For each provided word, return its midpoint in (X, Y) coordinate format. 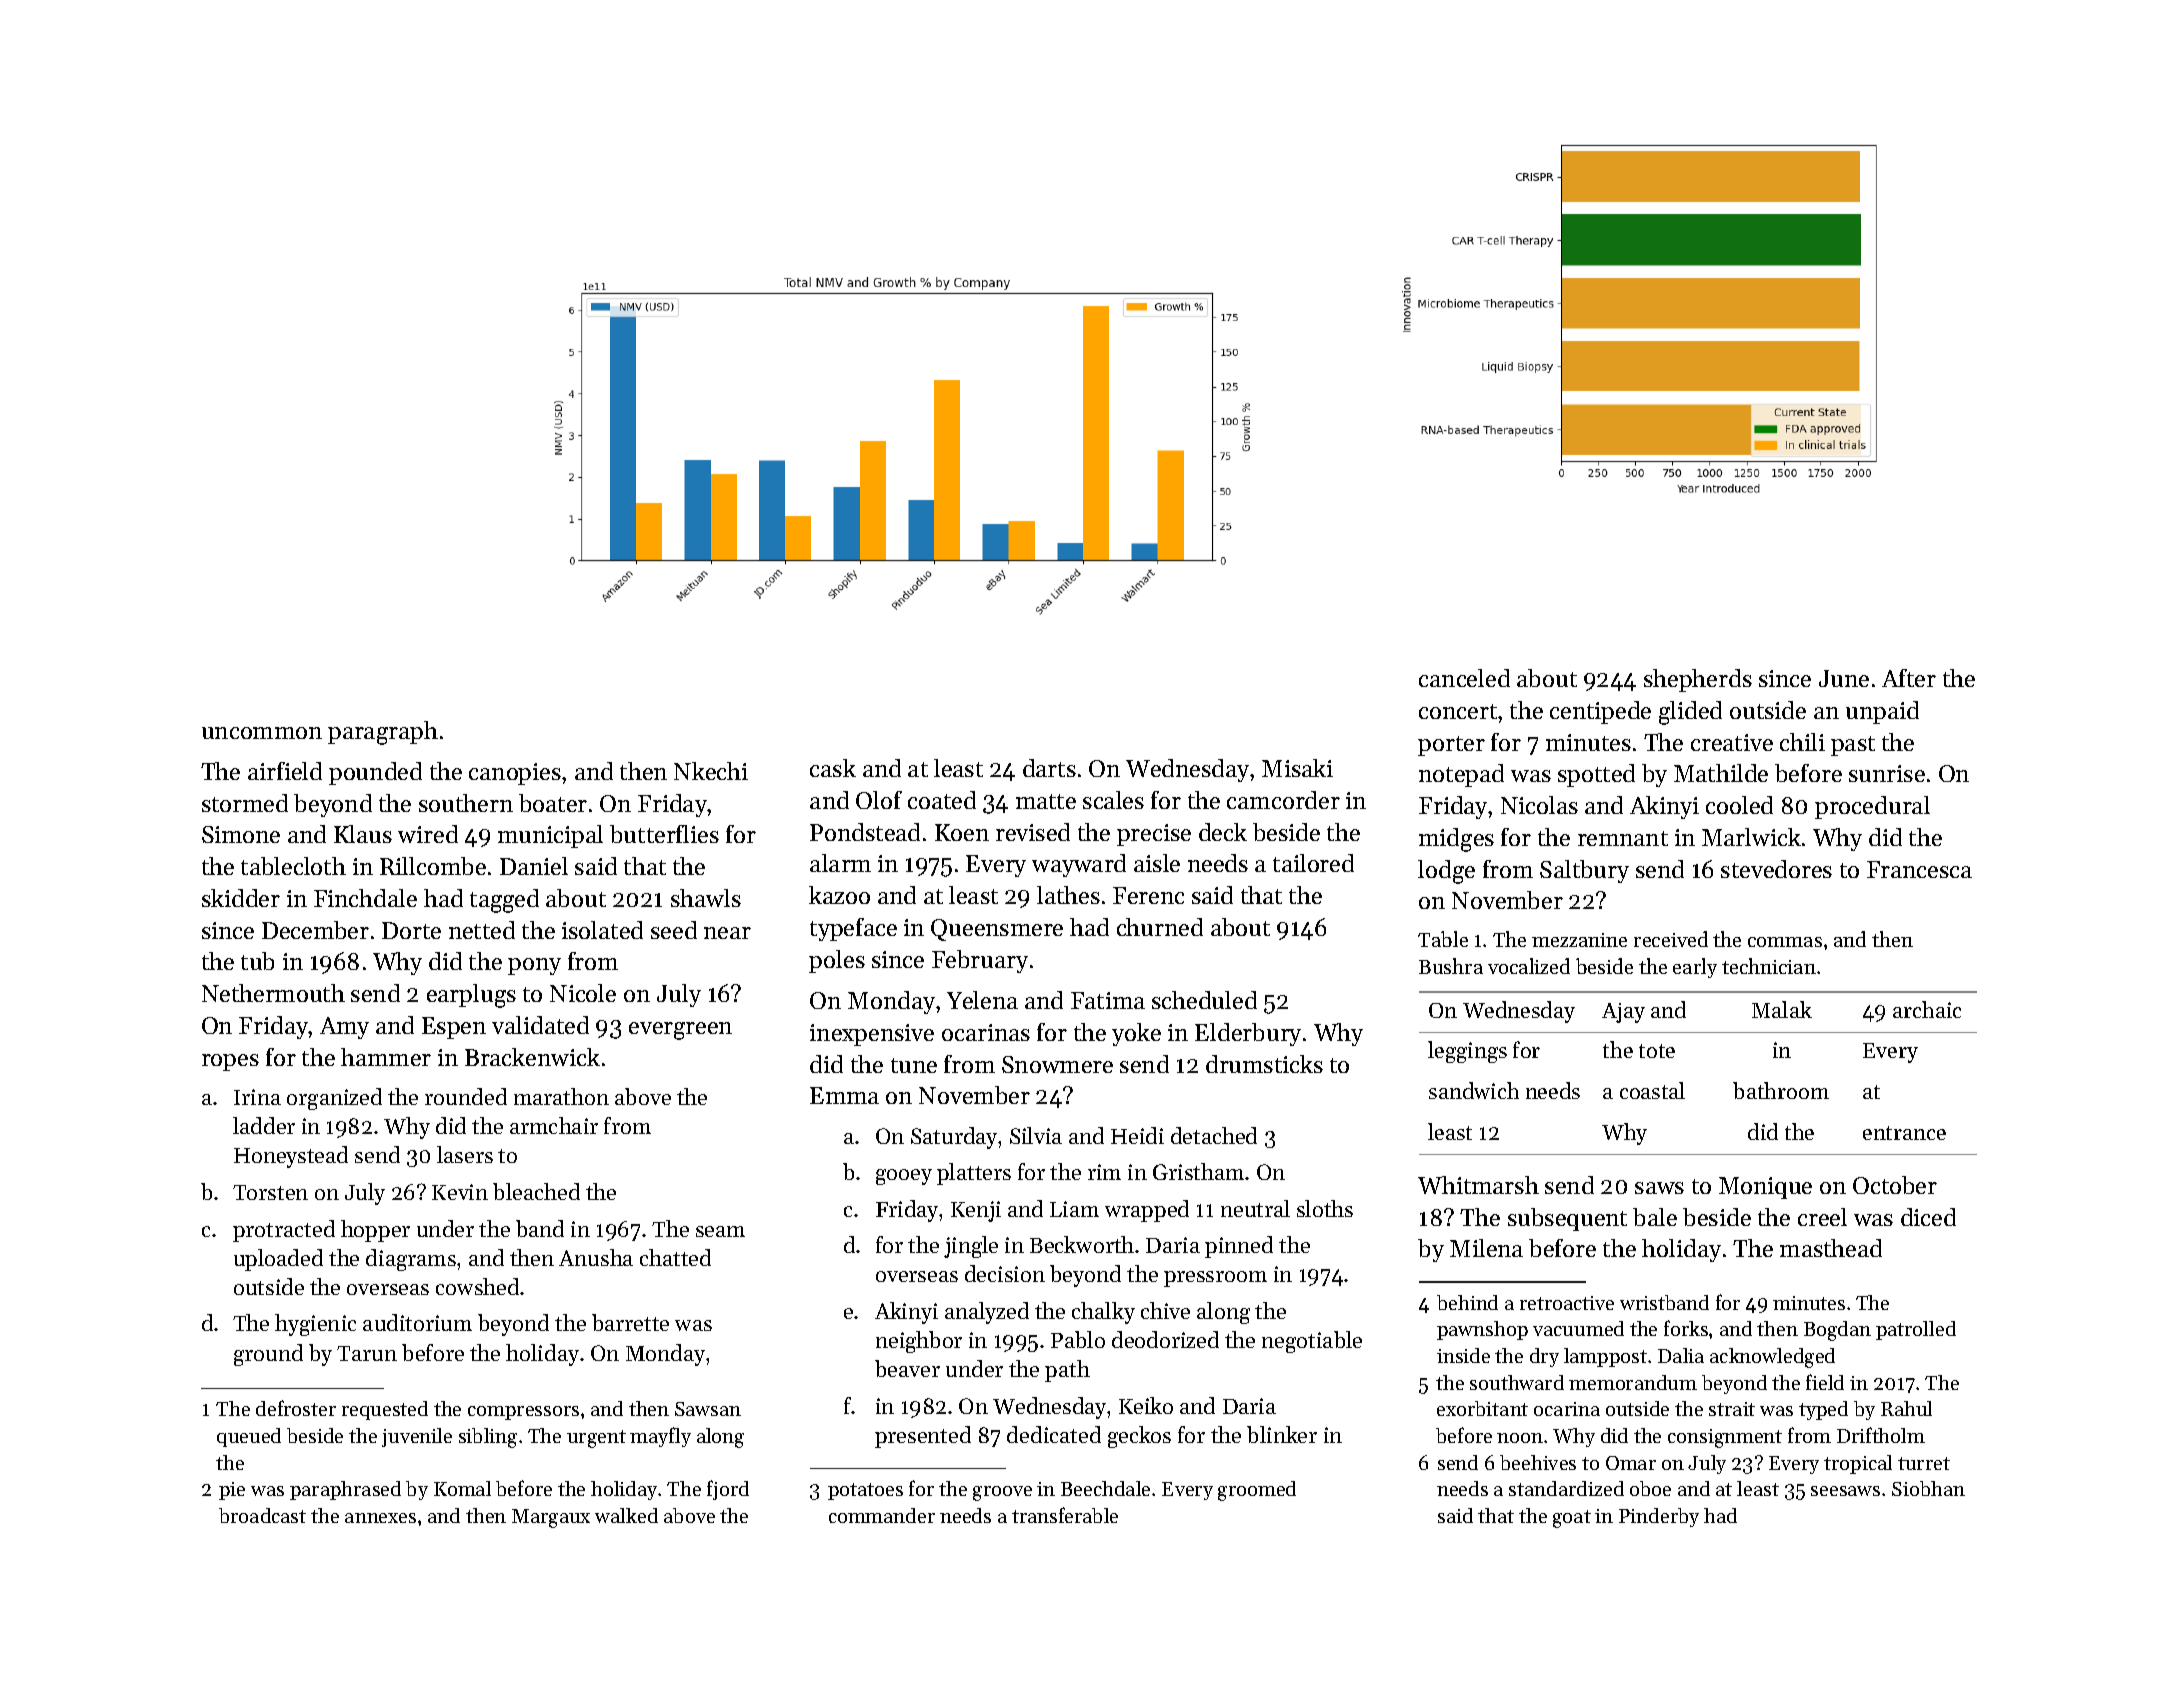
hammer (386, 1057)
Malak (1782, 1009)
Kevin (460, 1192)
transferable (1065, 1515)
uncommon (262, 733)
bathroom (1781, 1090)
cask (833, 768)
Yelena (982, 1000)
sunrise (1887, 773)
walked (626, 1515)
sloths (1325, 1208)
